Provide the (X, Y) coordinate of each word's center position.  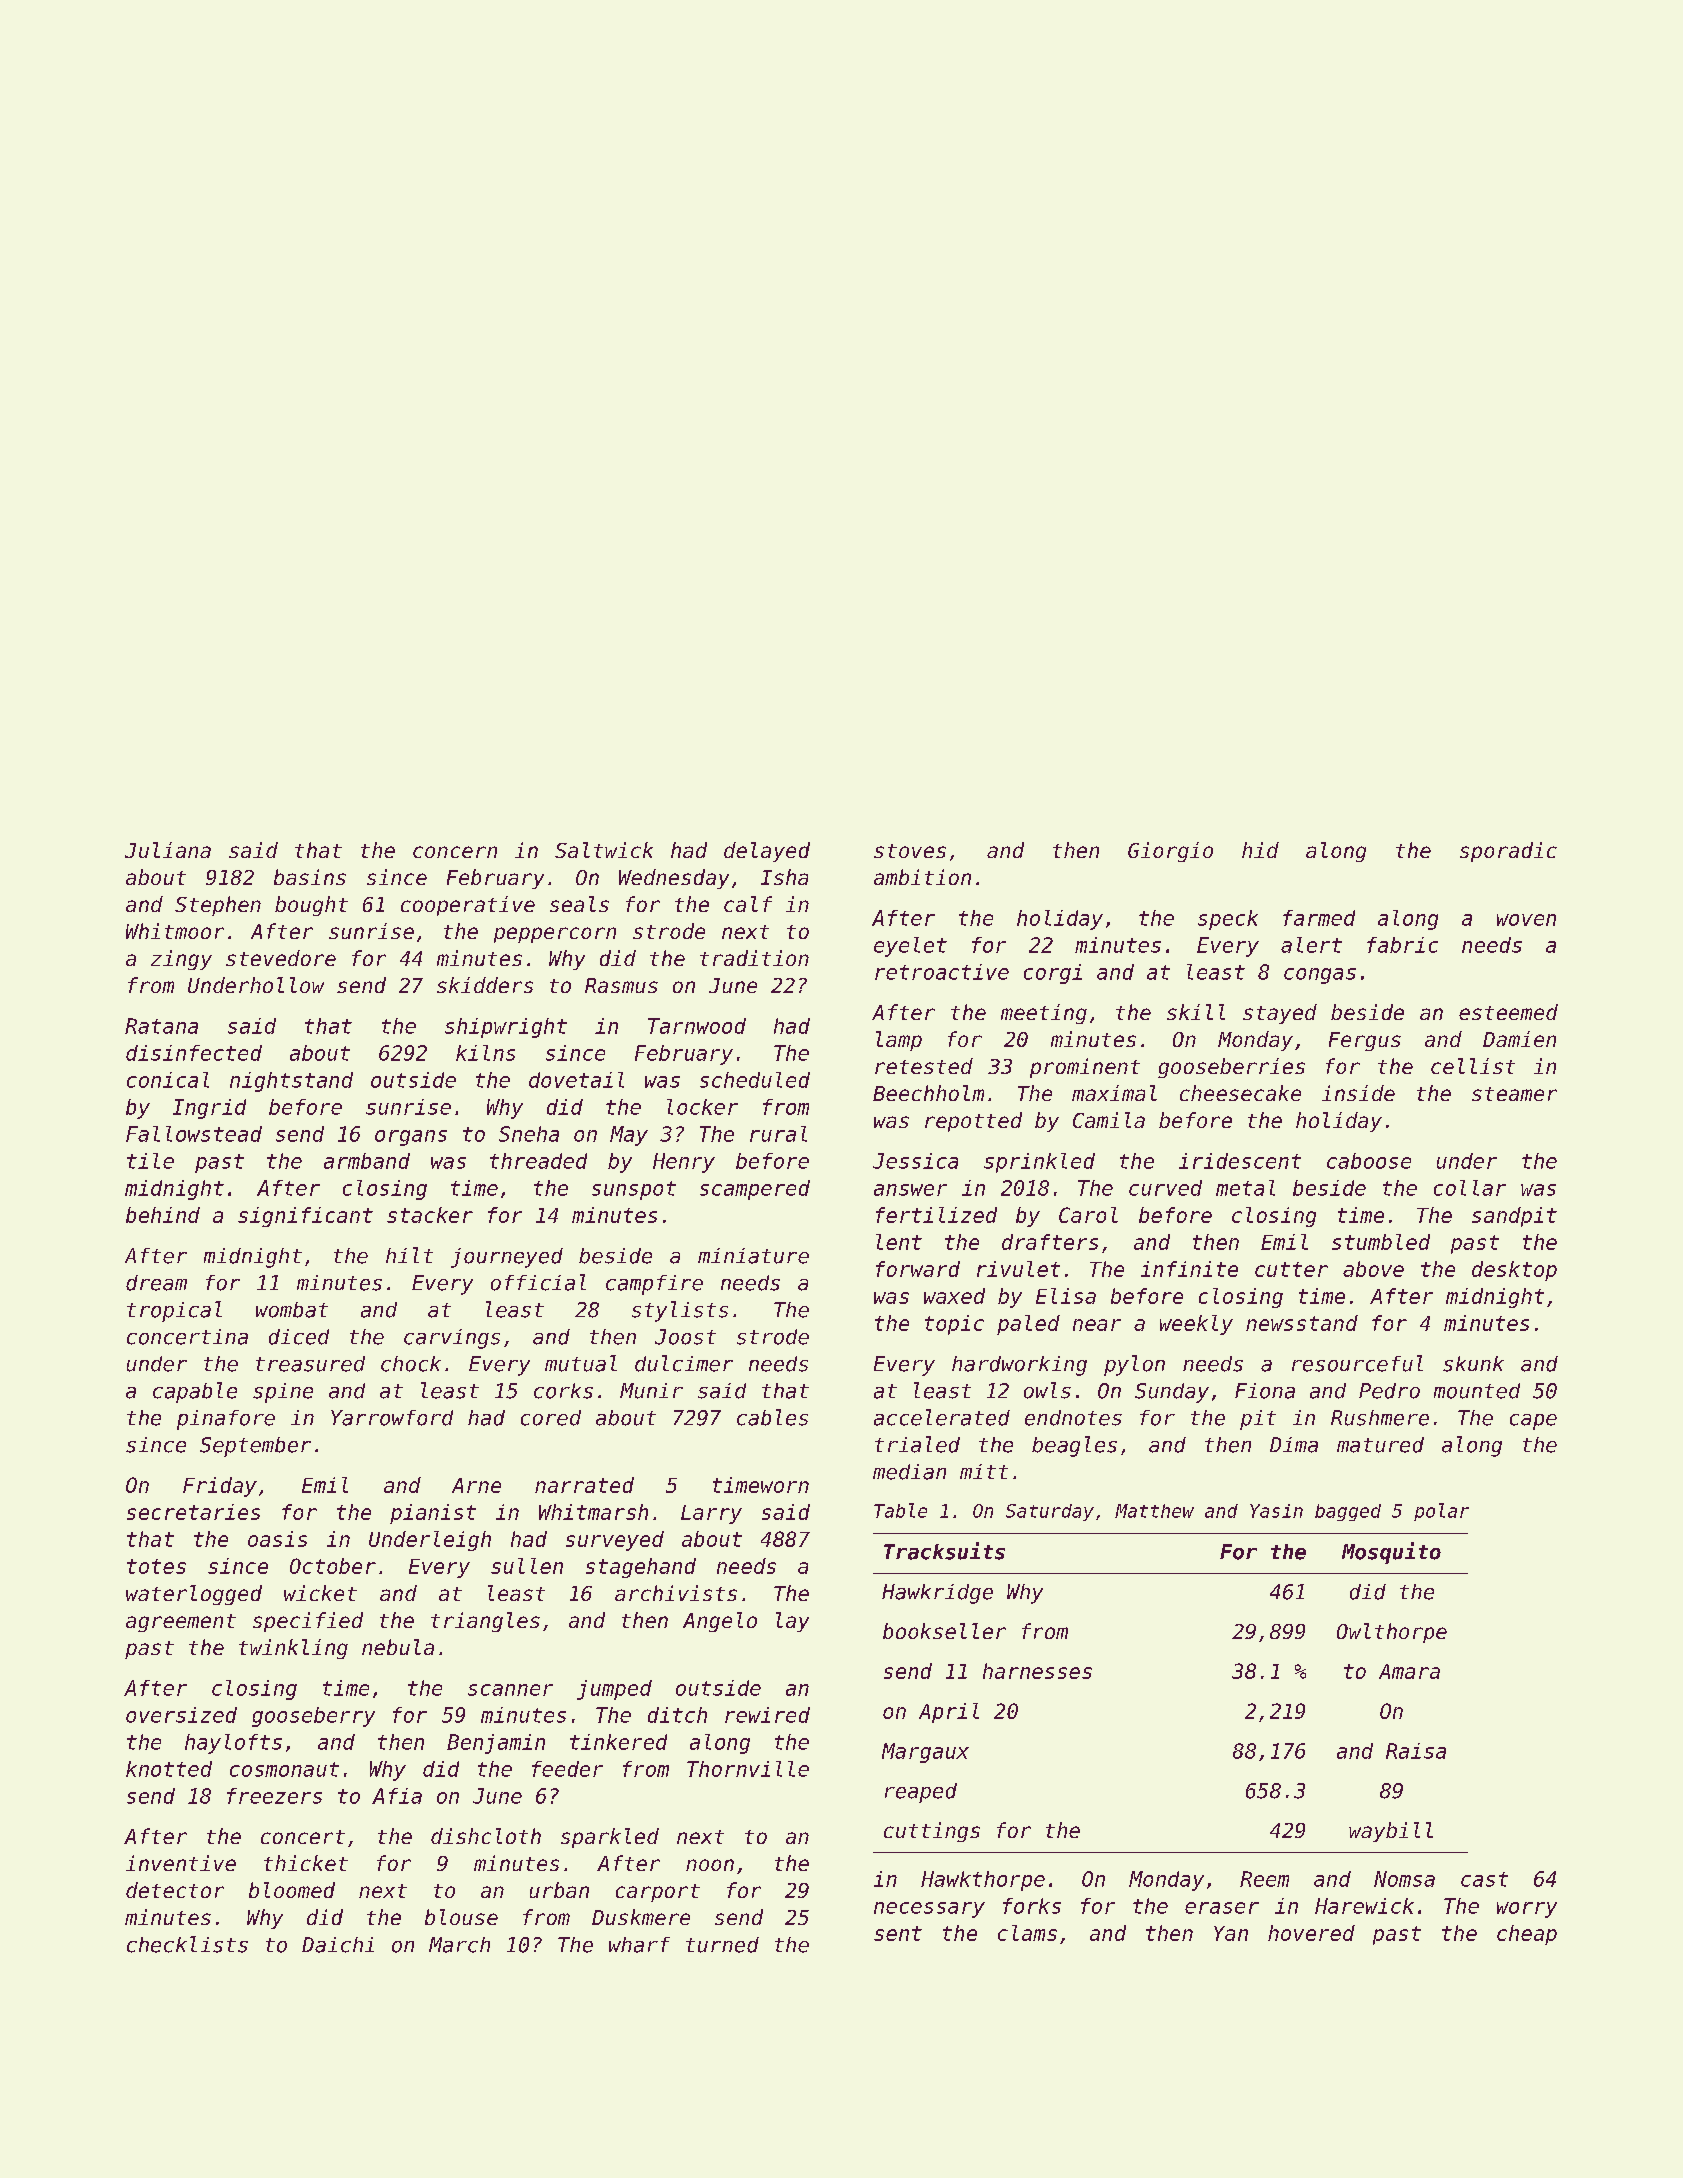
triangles (485, 1622)
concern (455, 852)
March (459, 1945)
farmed (1319, 918)
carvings (452, 1339)
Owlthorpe (1392, 1633)
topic (954, 1325)
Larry (711, 1514)
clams (1027, 1933)
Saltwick (604, 850)
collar (1470, 1188)
